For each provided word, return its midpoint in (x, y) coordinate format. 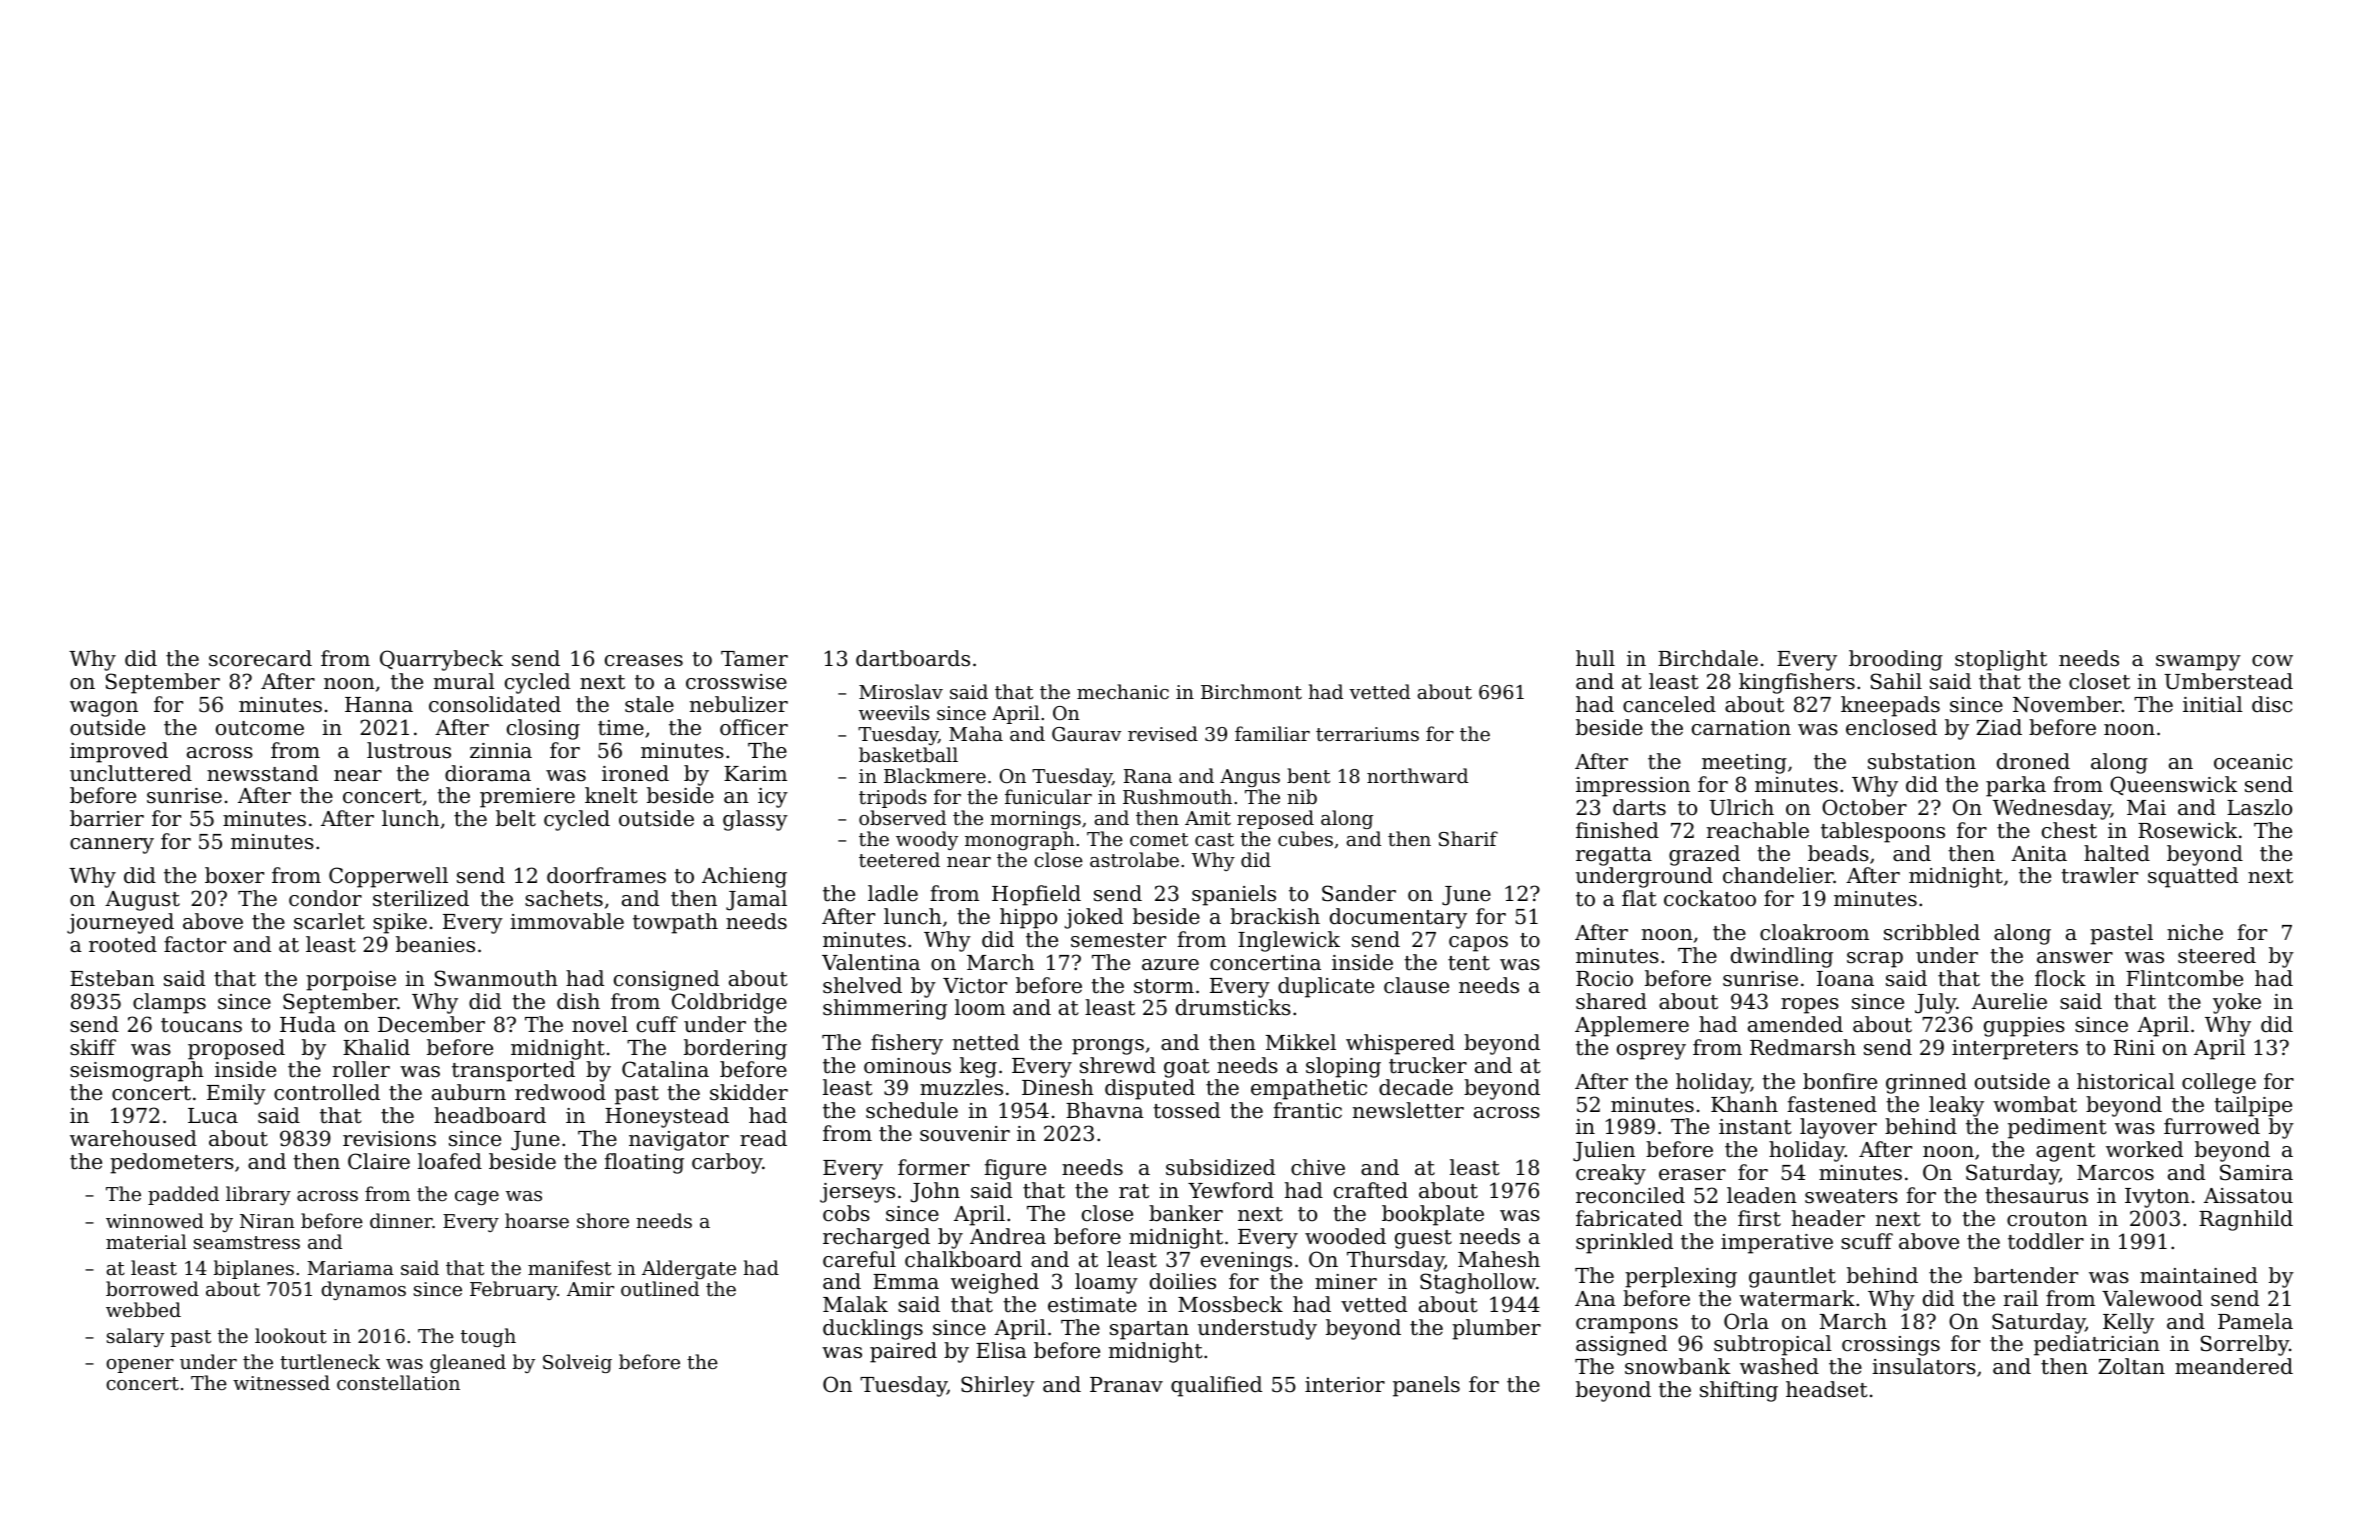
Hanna (379, 704)
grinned (1926, 1083)
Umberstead (2228, 681)
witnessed (281, 1382)
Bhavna (1105, 1110)
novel (600, 1024)
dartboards (913, 658)
